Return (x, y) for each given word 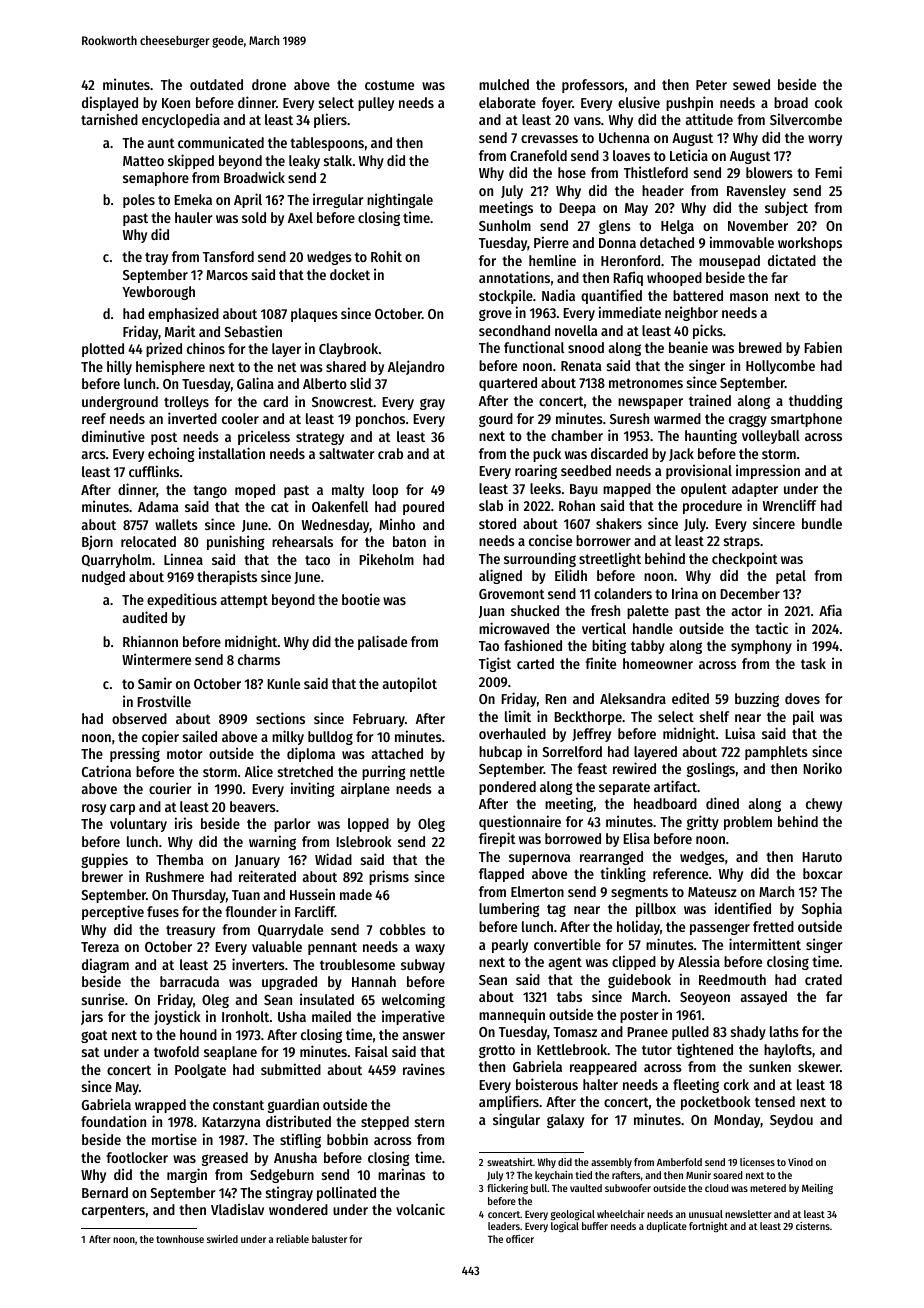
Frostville (164, 701)
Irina (685, 593)
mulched (504, 84)
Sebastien (253, 331)
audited (145, 617)
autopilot (410, 684)
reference (680, 873)
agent (565, 963)
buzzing (757, 699)
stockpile (506, 296)
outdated (216, 84)
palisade (382, 642)
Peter (711, 85)
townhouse (180, 1239)
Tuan (246, 895)
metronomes (646, 383)
